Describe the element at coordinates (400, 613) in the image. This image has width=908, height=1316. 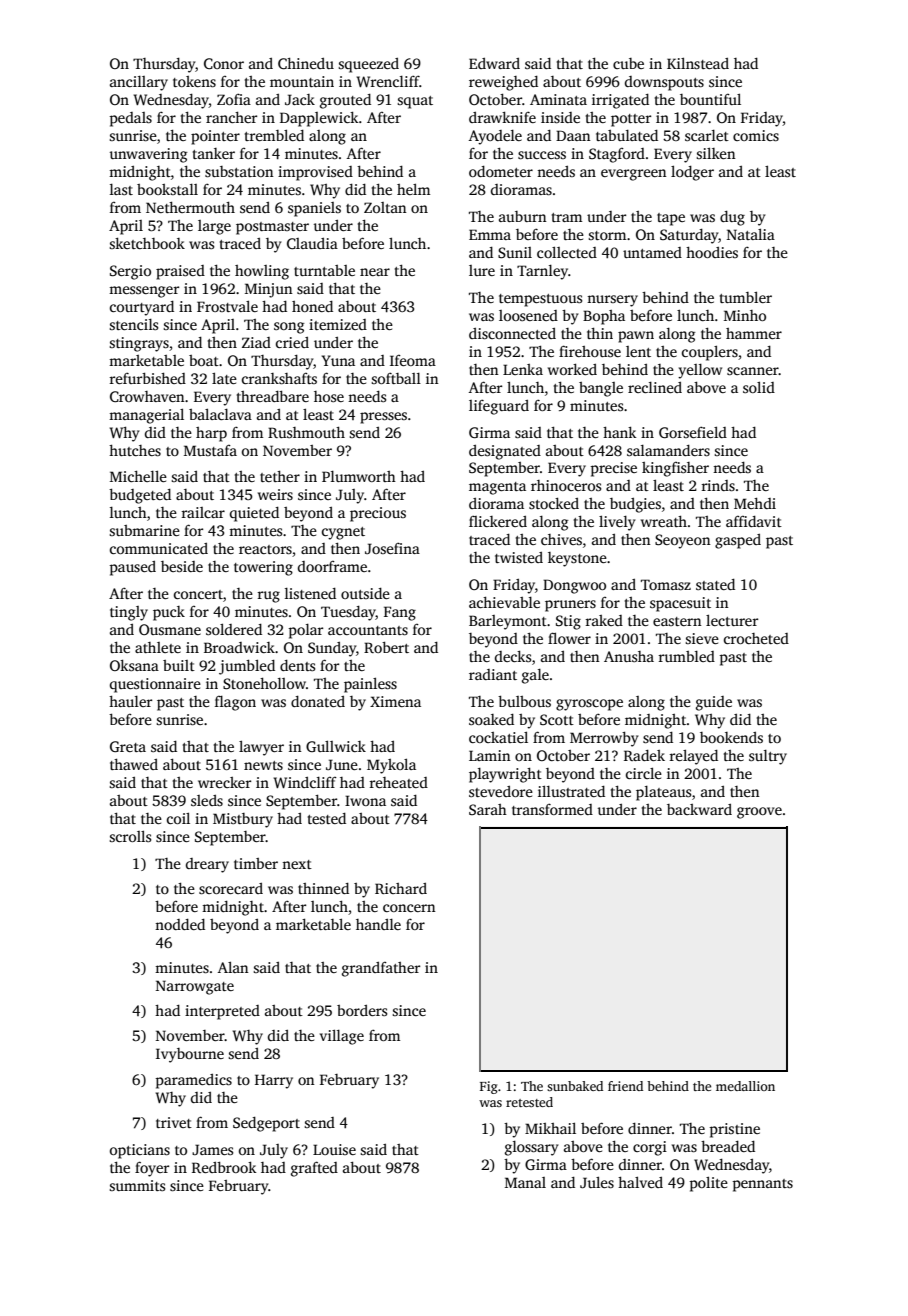
I see `Fang` at that location.
